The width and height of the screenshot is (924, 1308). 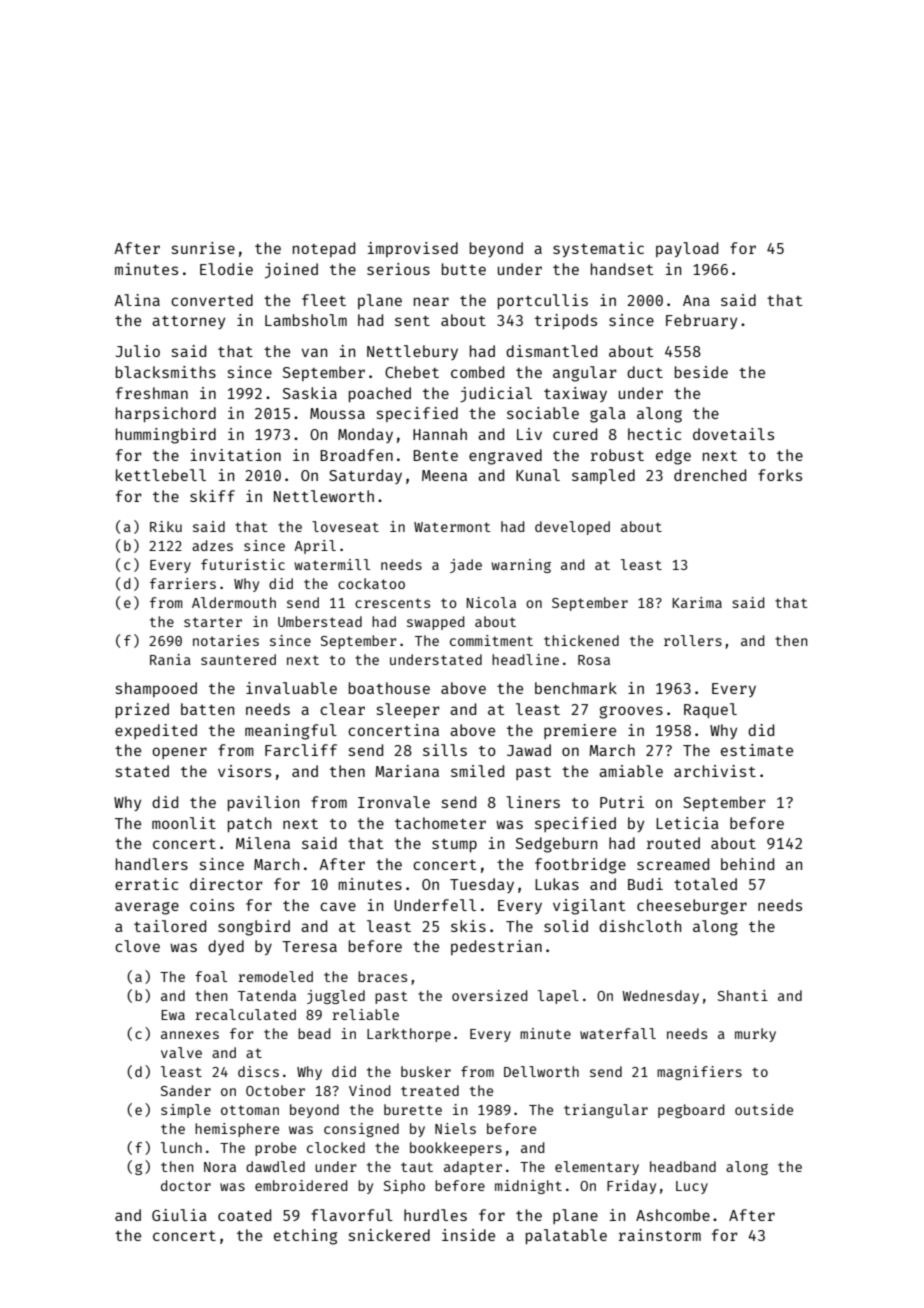 I want to click on pegboard, so click(x=691, y=1111).
